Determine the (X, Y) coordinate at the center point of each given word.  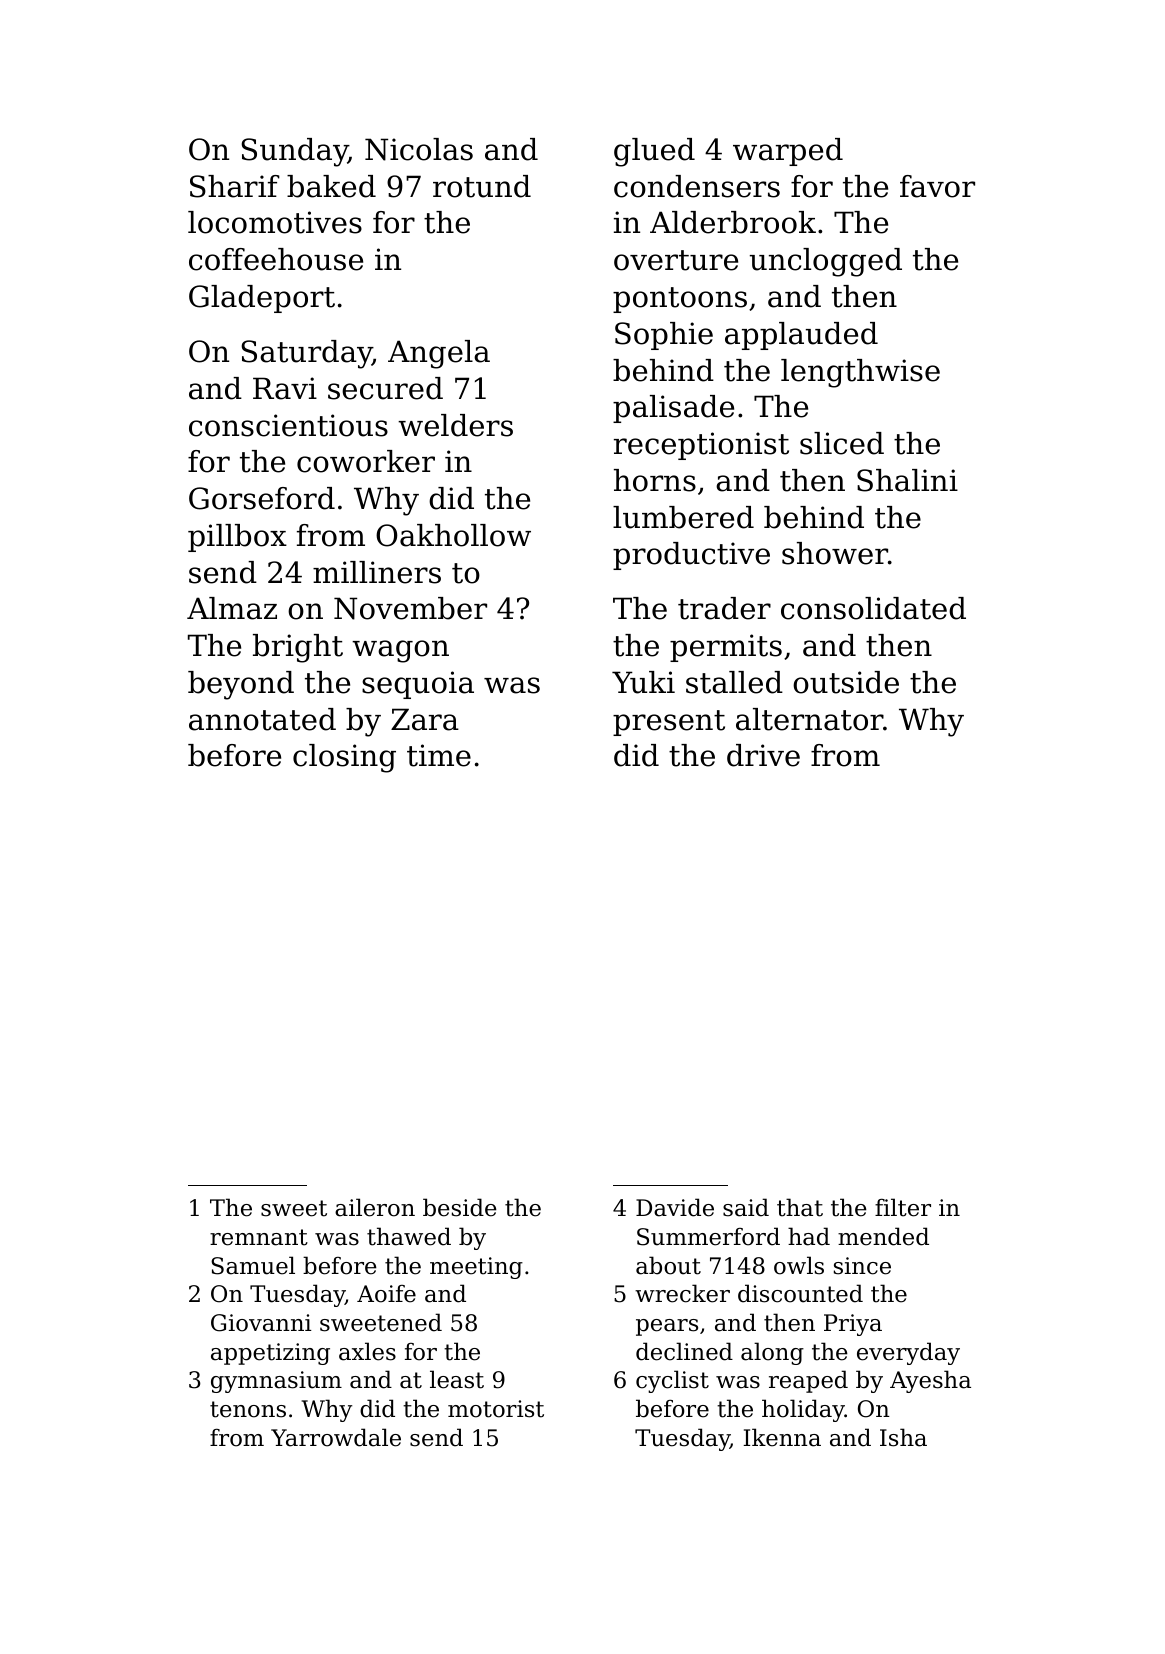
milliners (377, 572)
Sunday (294, 152)
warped (788, 152)
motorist (496, 1409)
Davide (675, 1207)
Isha (903, 1437)
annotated (262, 719)
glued (654, 152)
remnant (259, 1237)
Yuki (643, 682)
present (669, 723)
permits (726, 648)
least (457, 1379)
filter (903, 1207)
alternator (809, 719)
